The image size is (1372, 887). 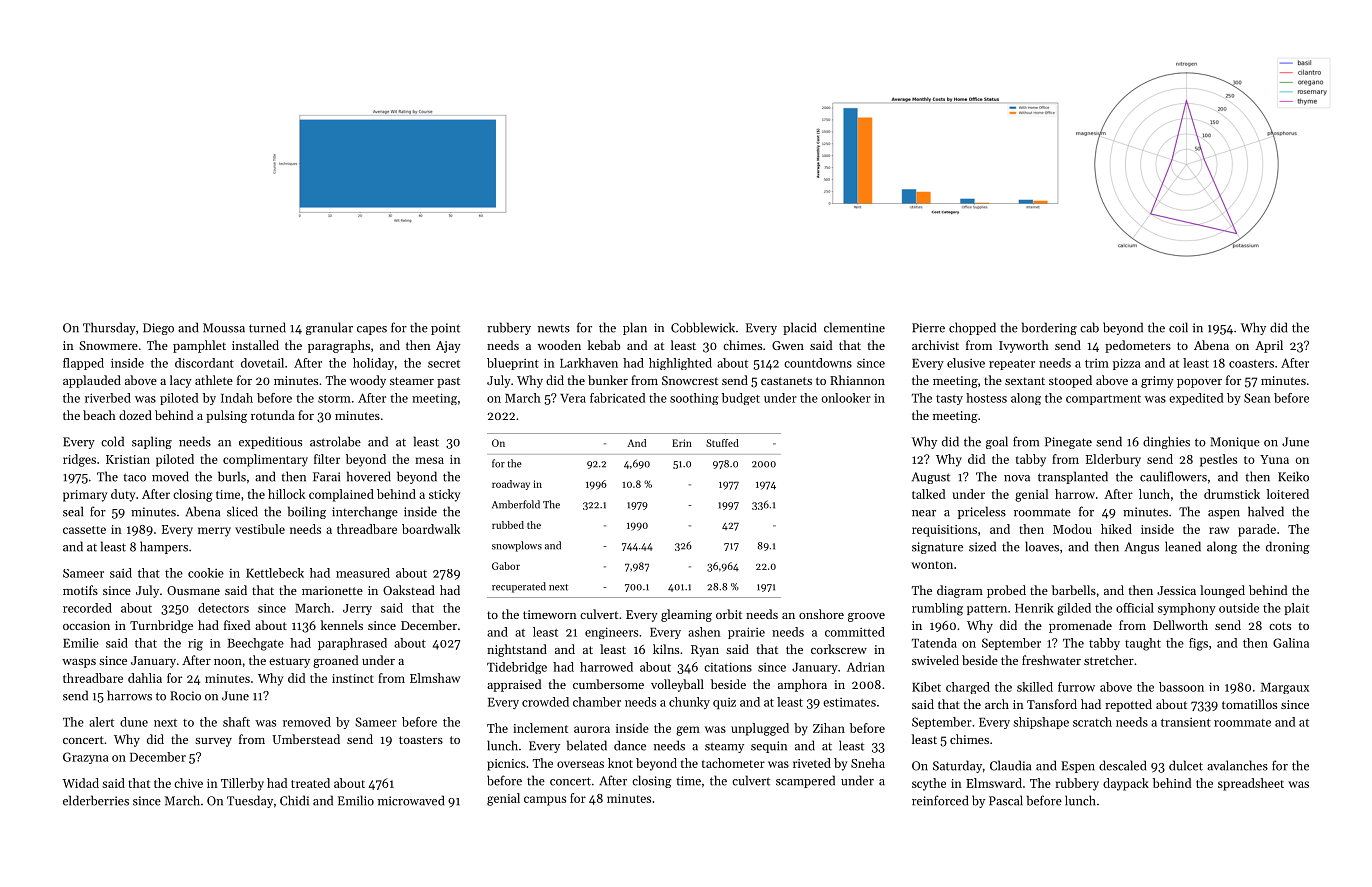 I want to click on cookie, so click(x=206, y=573).
